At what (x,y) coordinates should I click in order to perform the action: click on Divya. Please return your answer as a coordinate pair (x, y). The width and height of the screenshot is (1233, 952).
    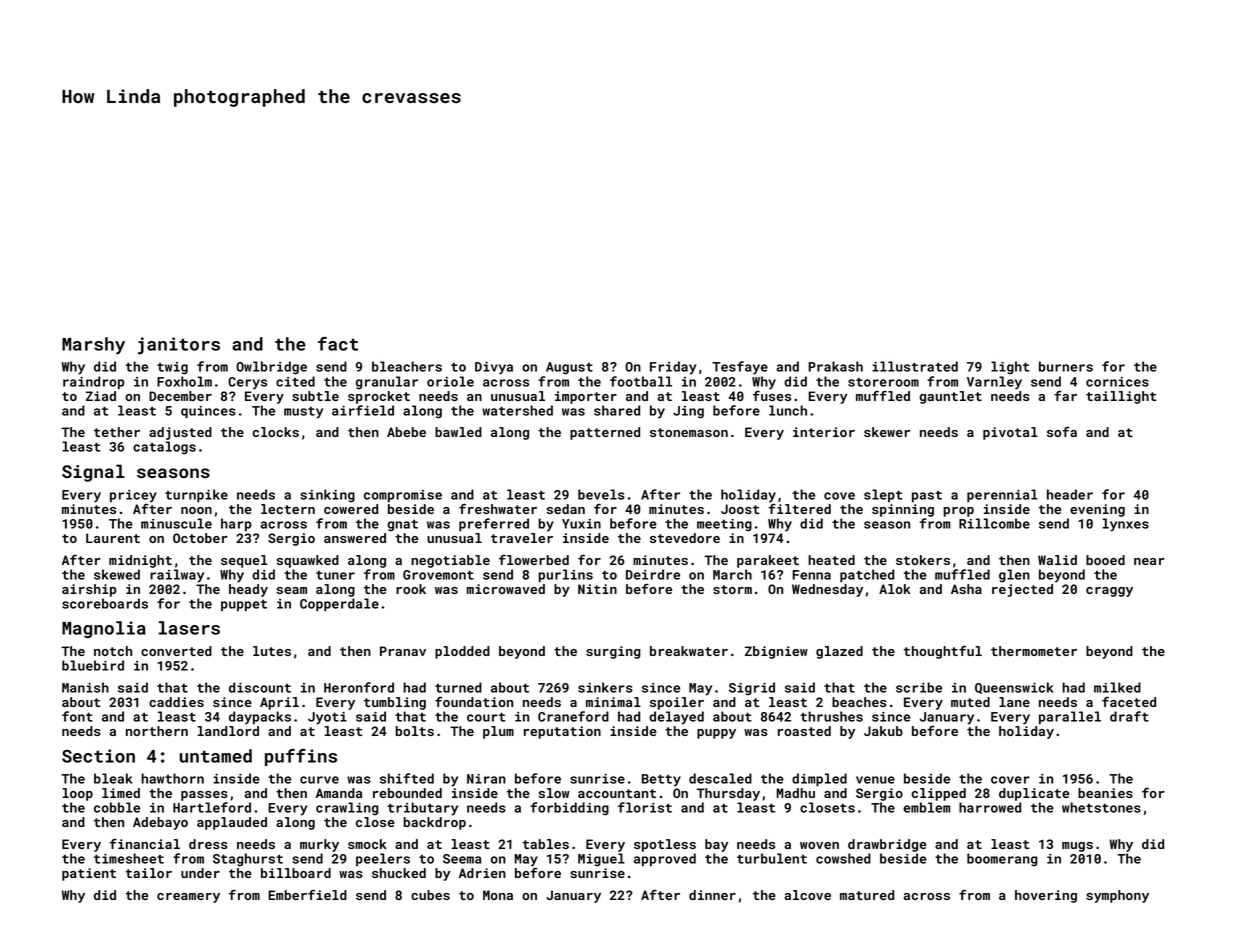
    Looking at the image, I should click on (494, 368).
